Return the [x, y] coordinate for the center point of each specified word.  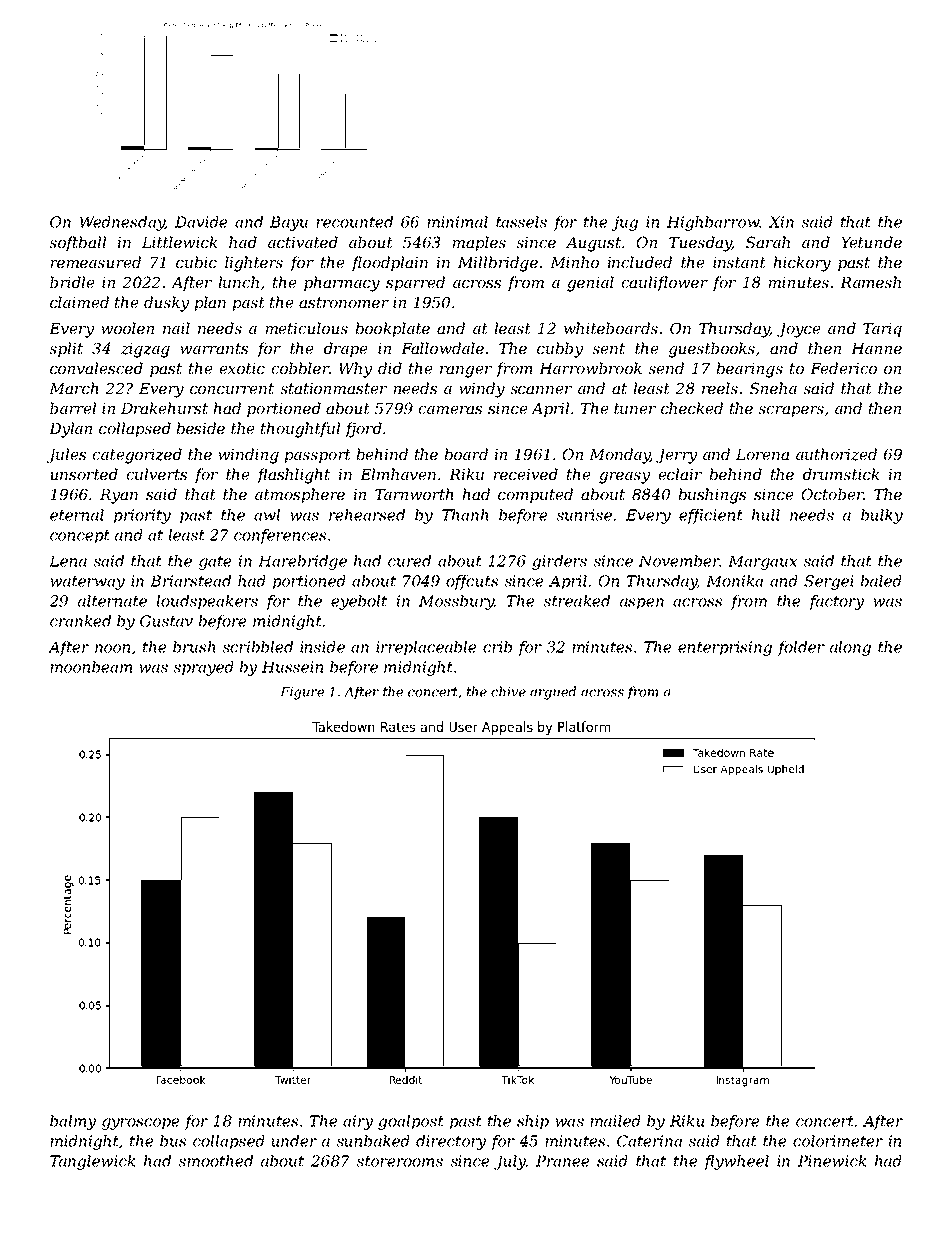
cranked [80, 621]
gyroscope [141, 1124]
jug [625, 223]
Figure [302, 693]
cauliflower [664, 283]
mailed [615, 1121]
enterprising [725, 648]
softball [78, 243]
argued [553, 693]
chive [508, 691]
